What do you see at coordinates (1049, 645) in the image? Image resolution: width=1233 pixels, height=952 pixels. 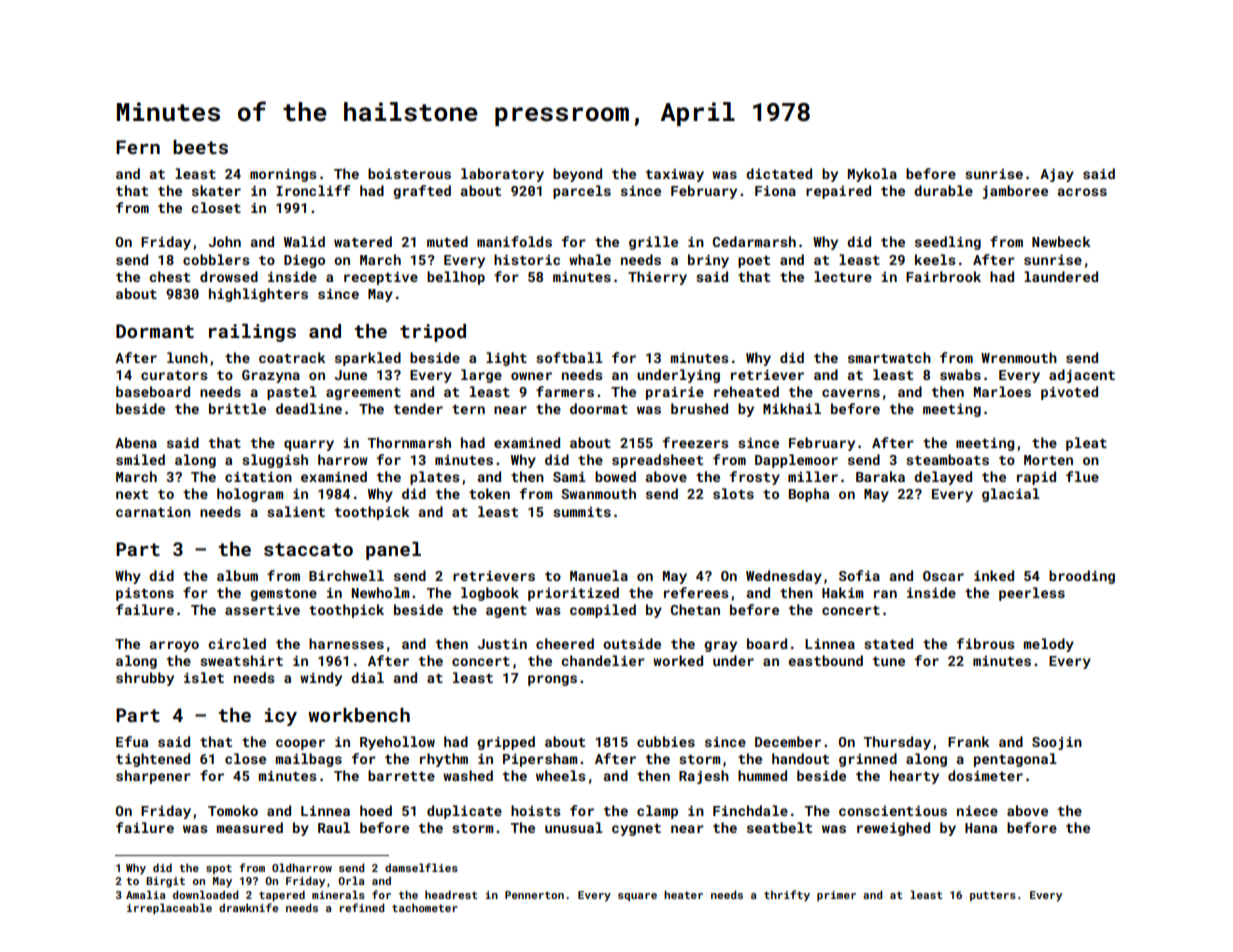 I see `melody` at bounding box center [1049, 645].
